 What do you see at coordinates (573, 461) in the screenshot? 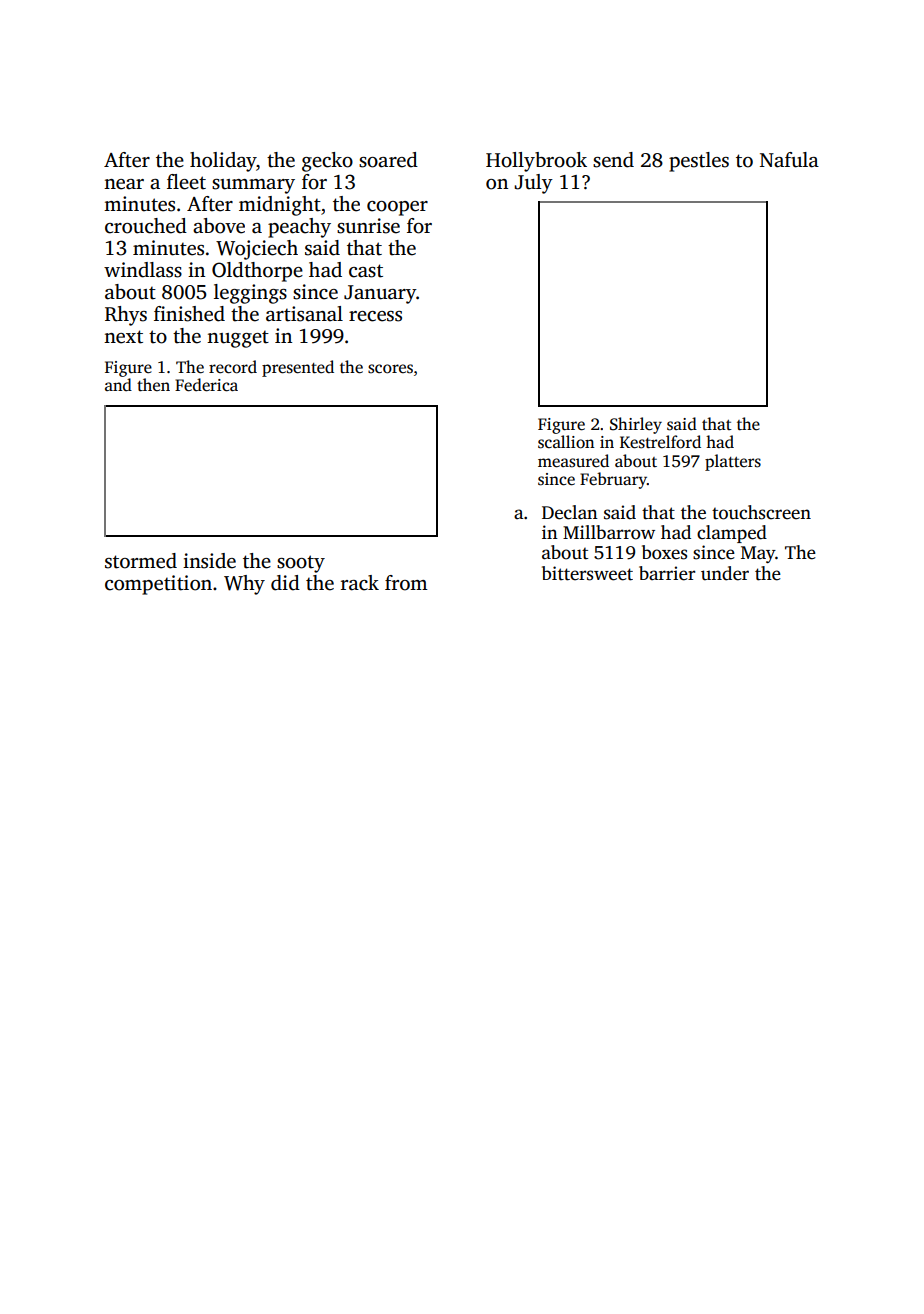
I see `measured` at bounding box center [573, 461].
